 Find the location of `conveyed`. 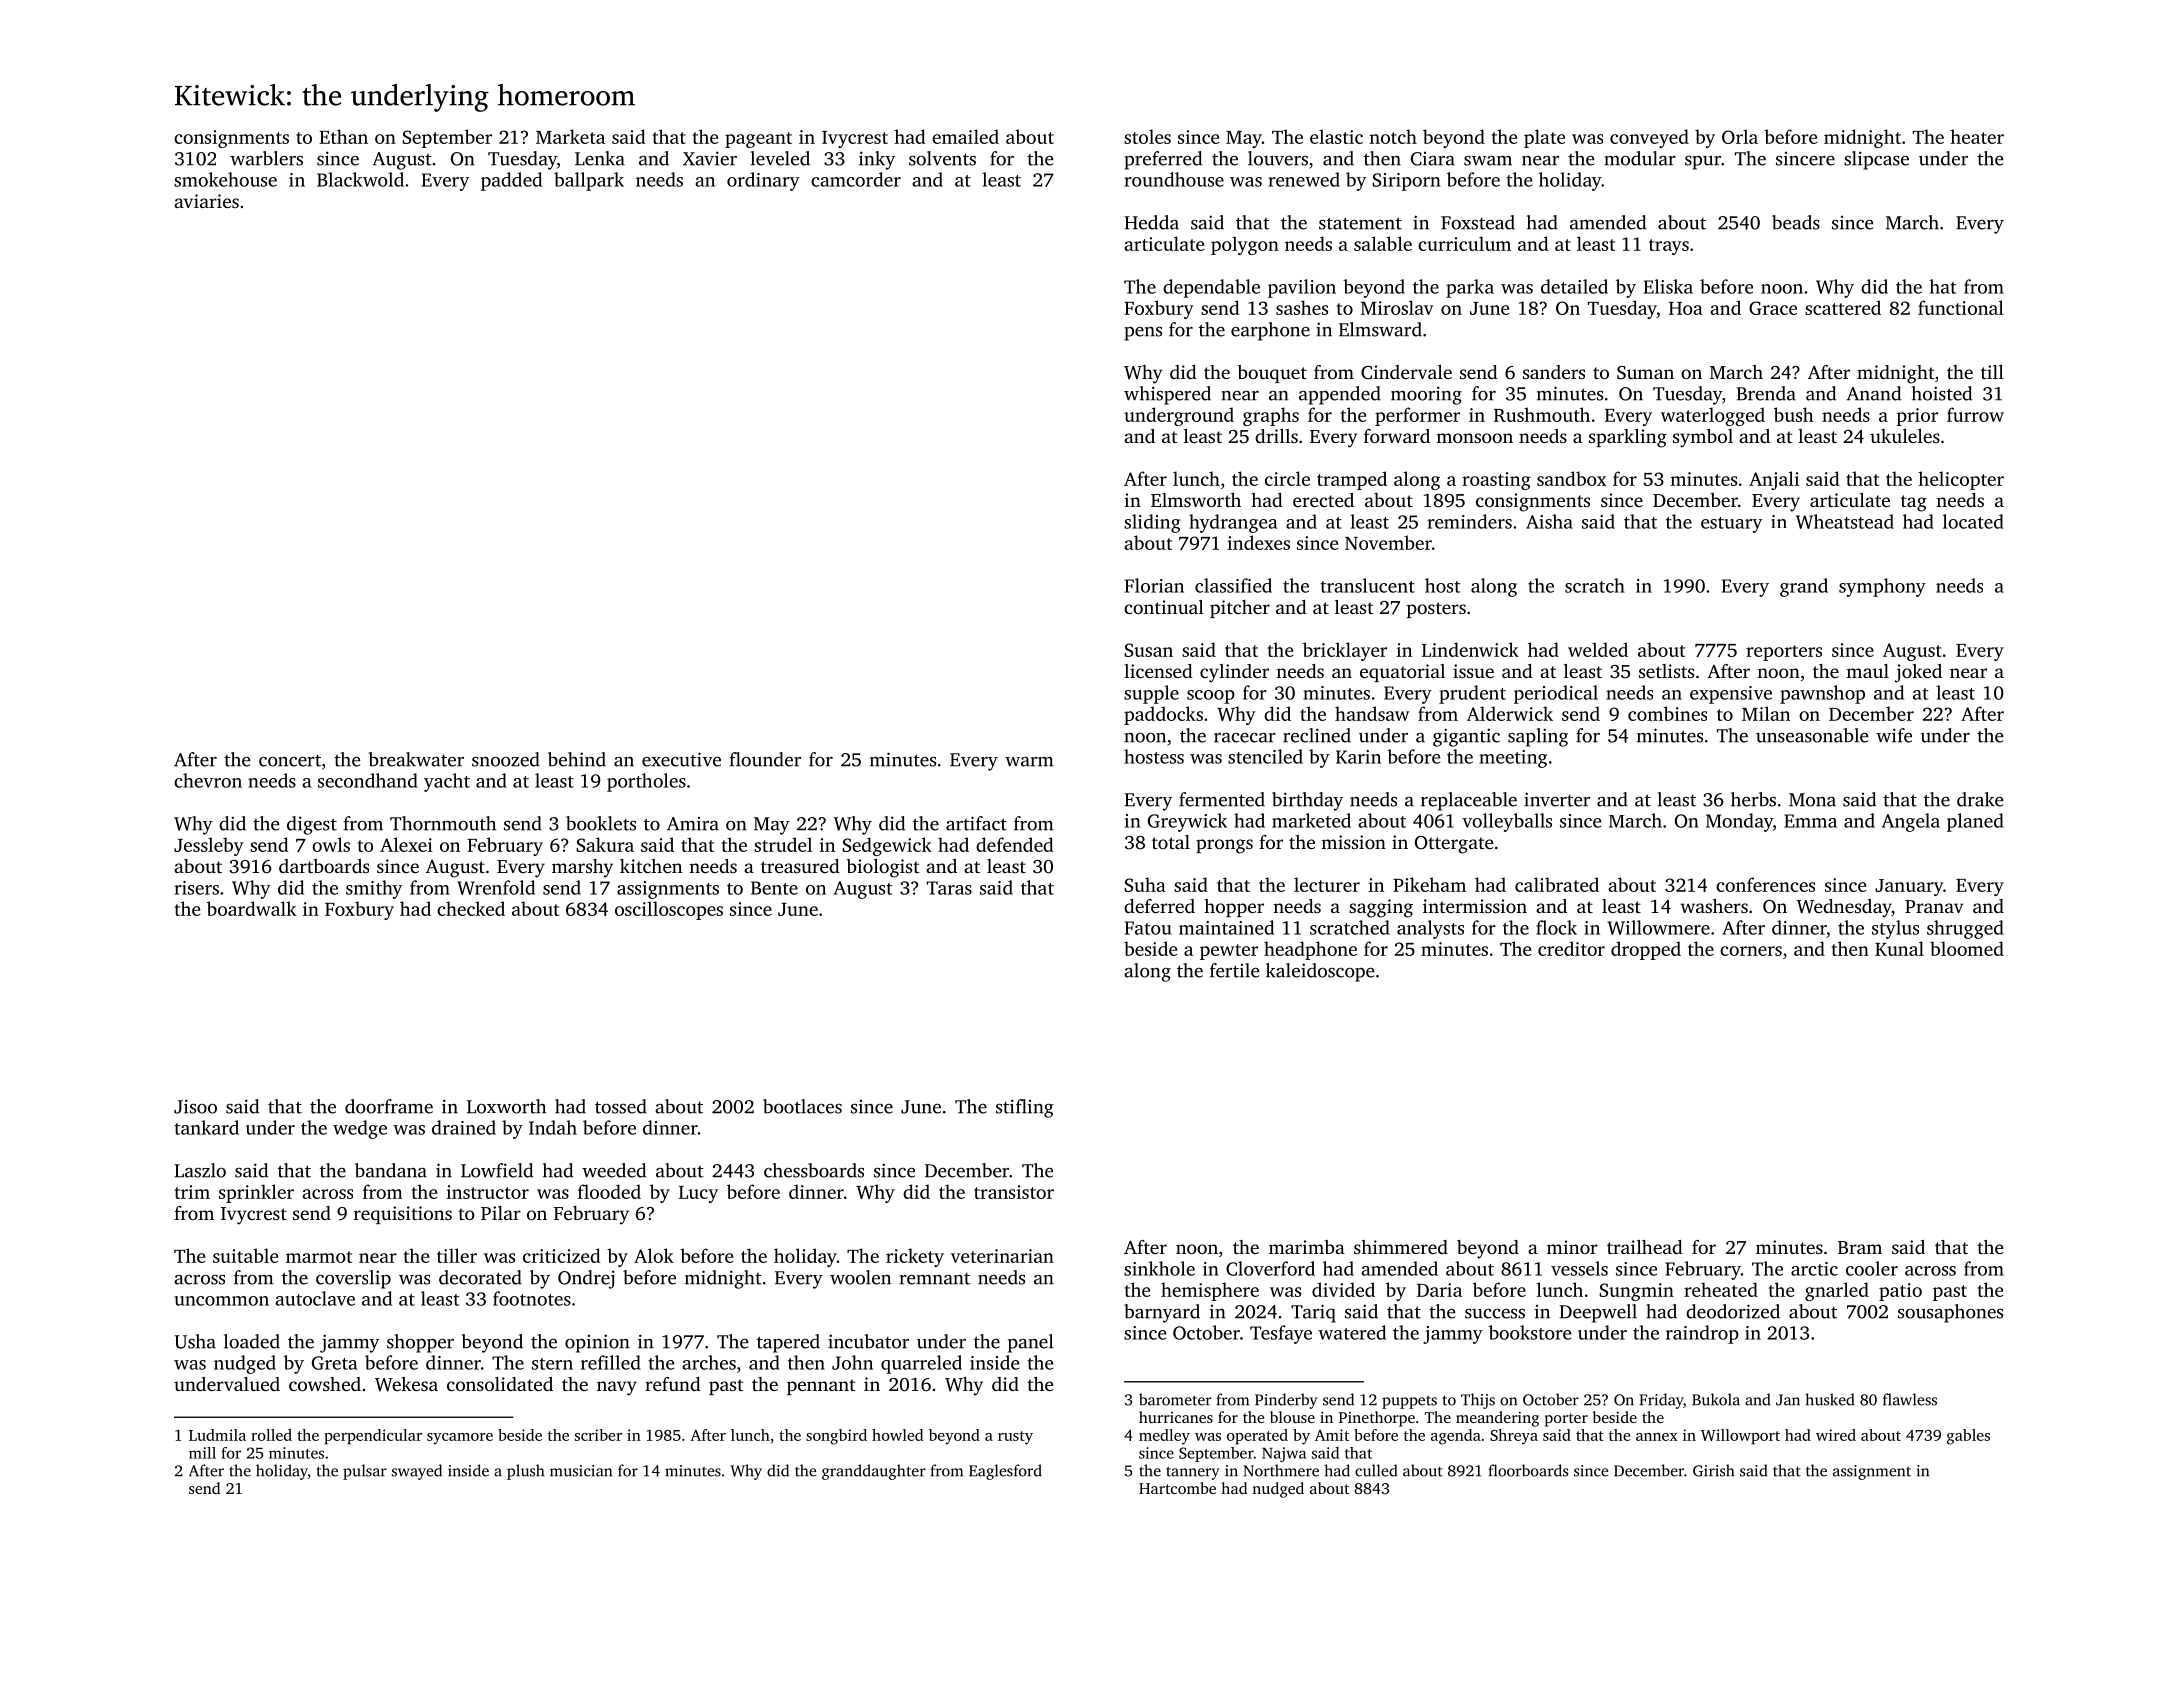

conveyed is located at coordinates (1649, 138).
